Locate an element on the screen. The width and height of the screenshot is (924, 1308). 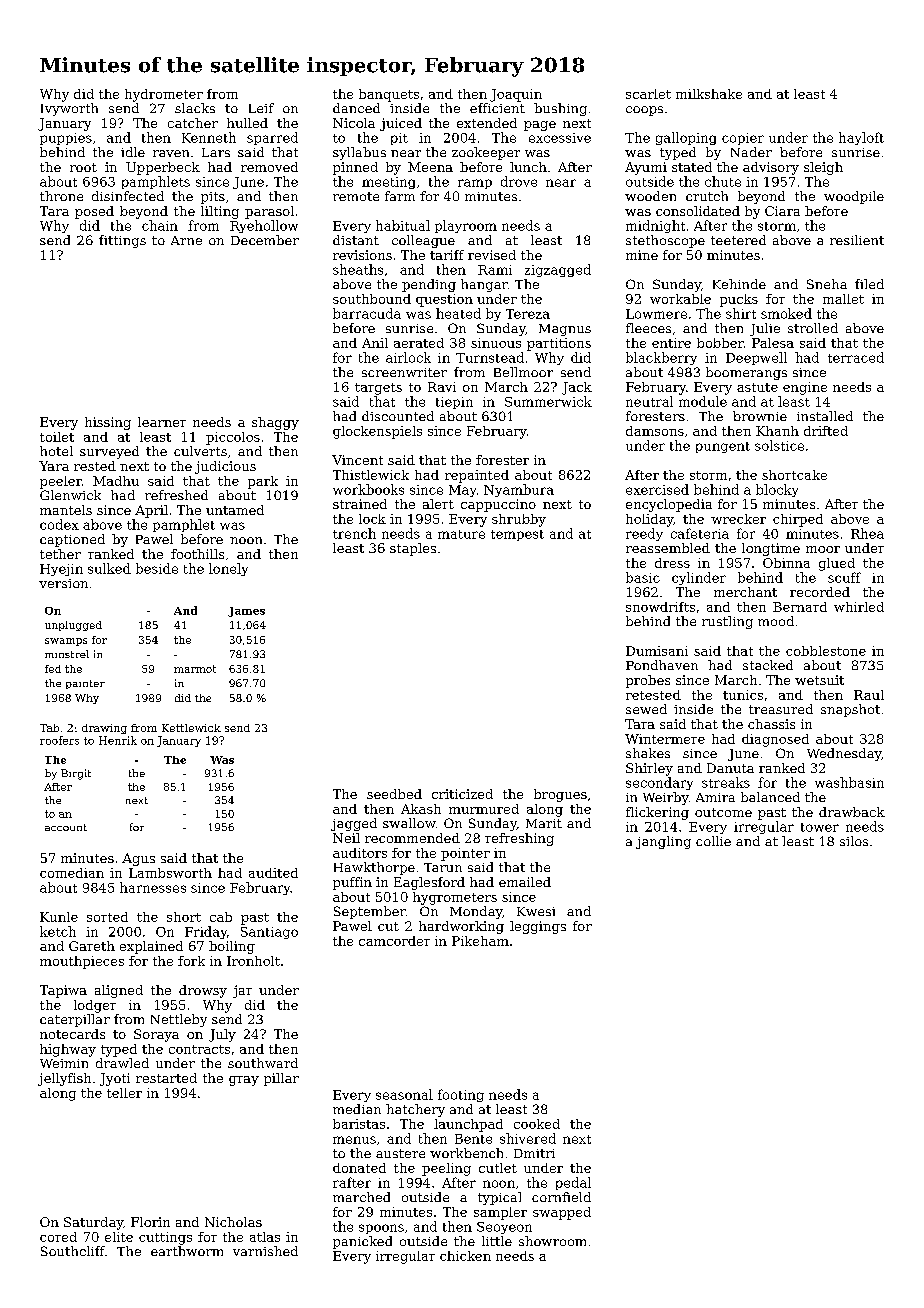
spoons is located at coordinates (381, 1229).
